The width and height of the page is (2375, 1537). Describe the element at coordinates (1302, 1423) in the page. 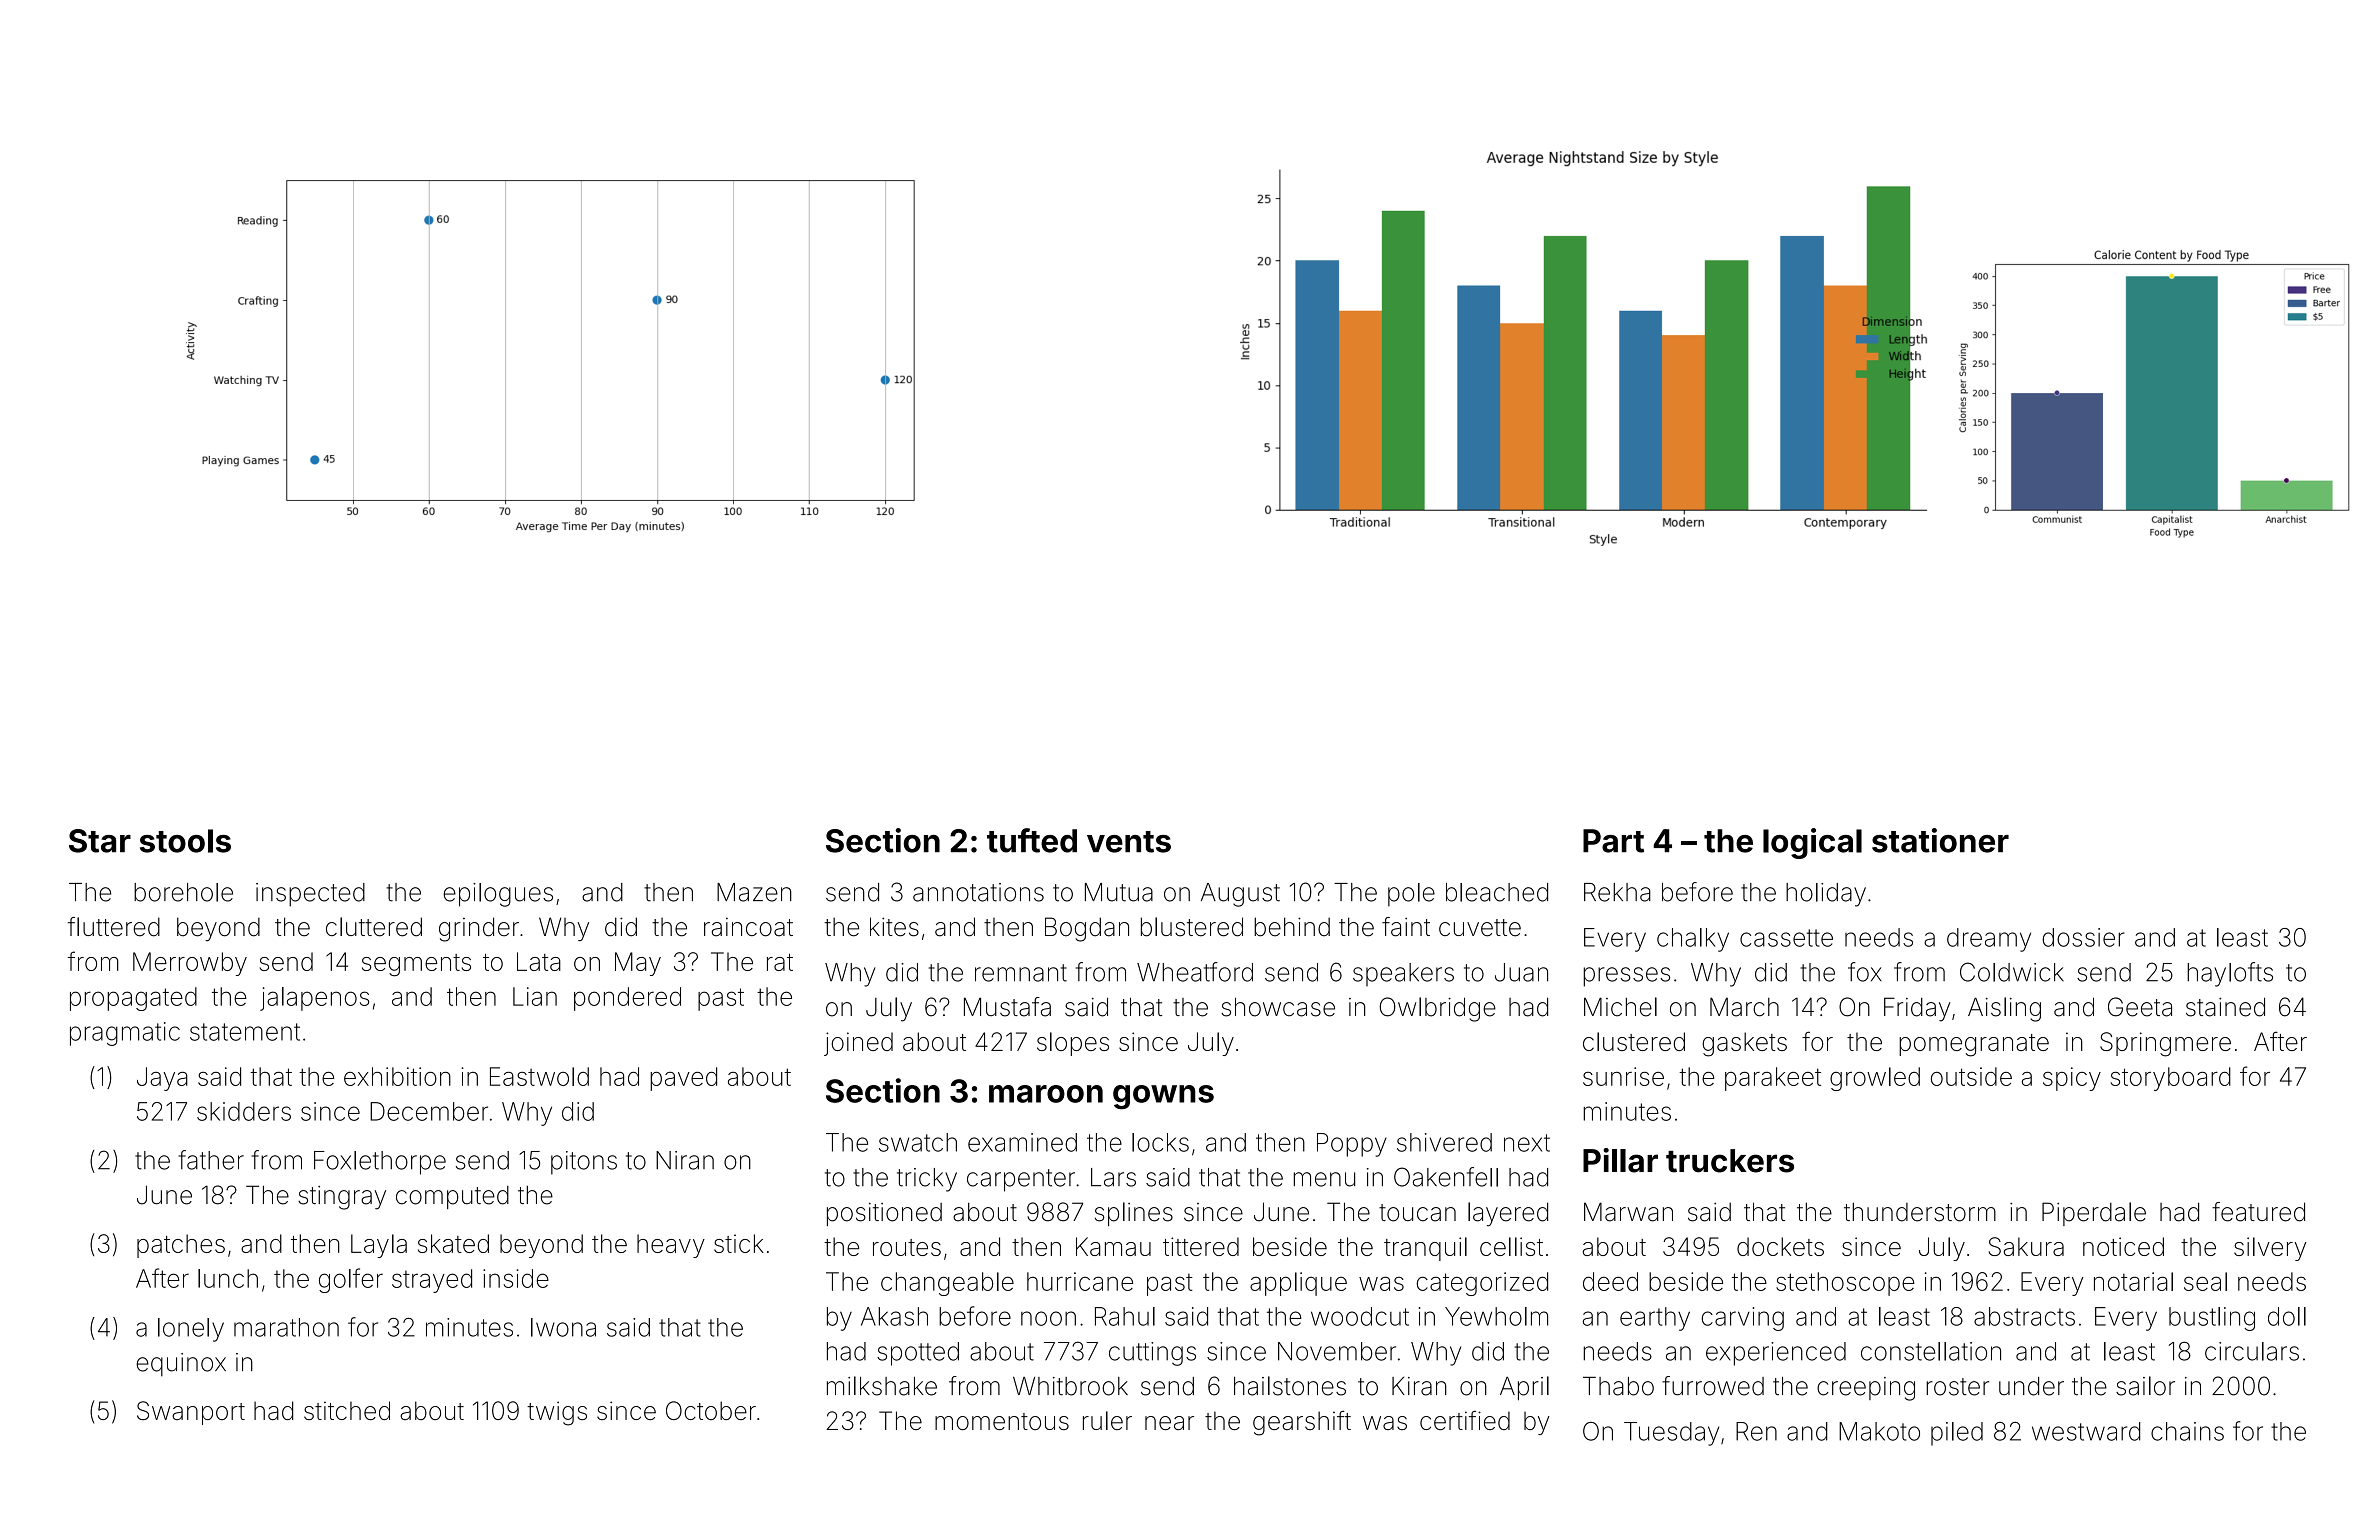

I see `gearshift` at that location.
